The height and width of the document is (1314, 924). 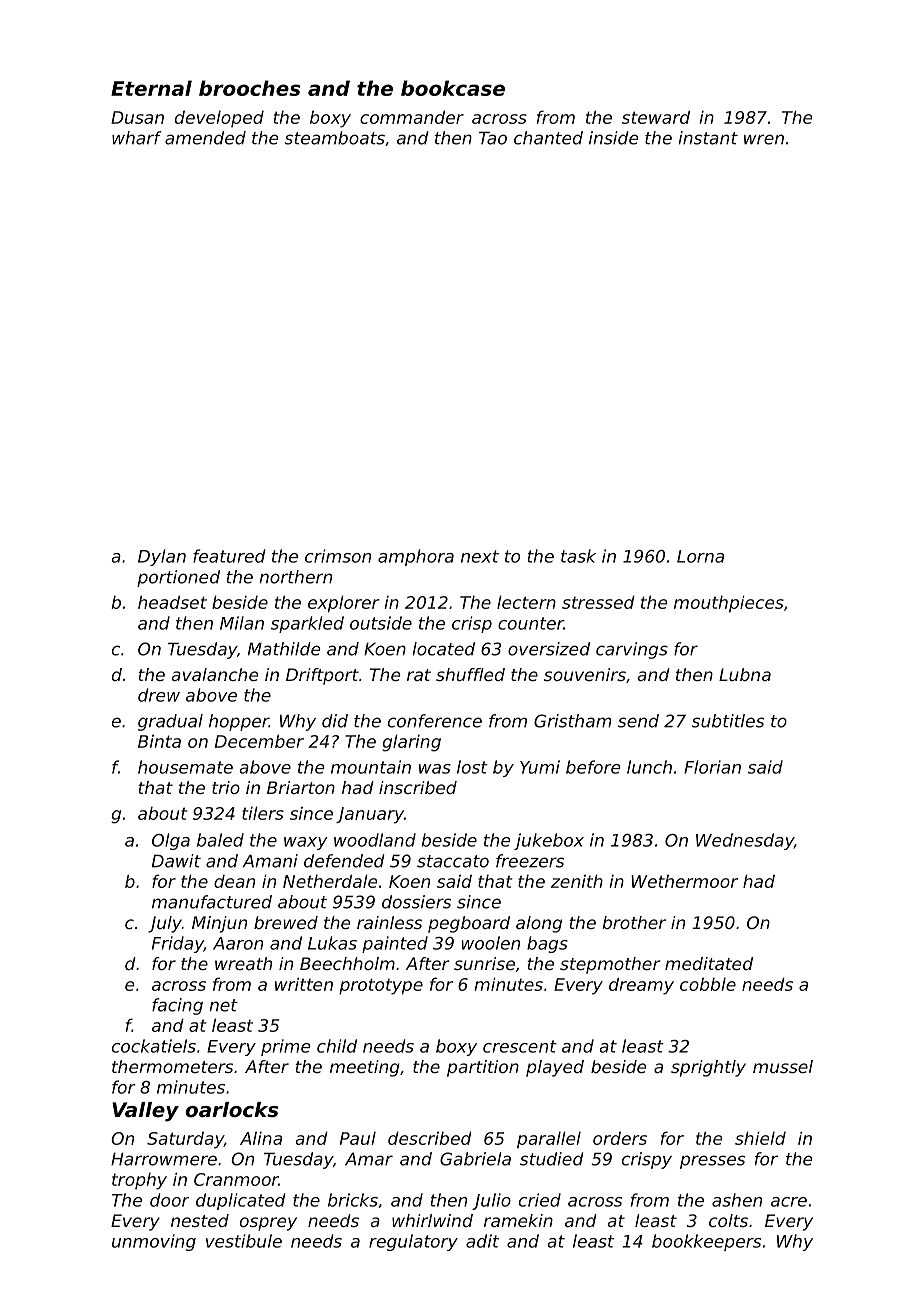 What do you see at coordinates (493, 138) in the document?
I see `Tao` at bounding box center [493, 138].
